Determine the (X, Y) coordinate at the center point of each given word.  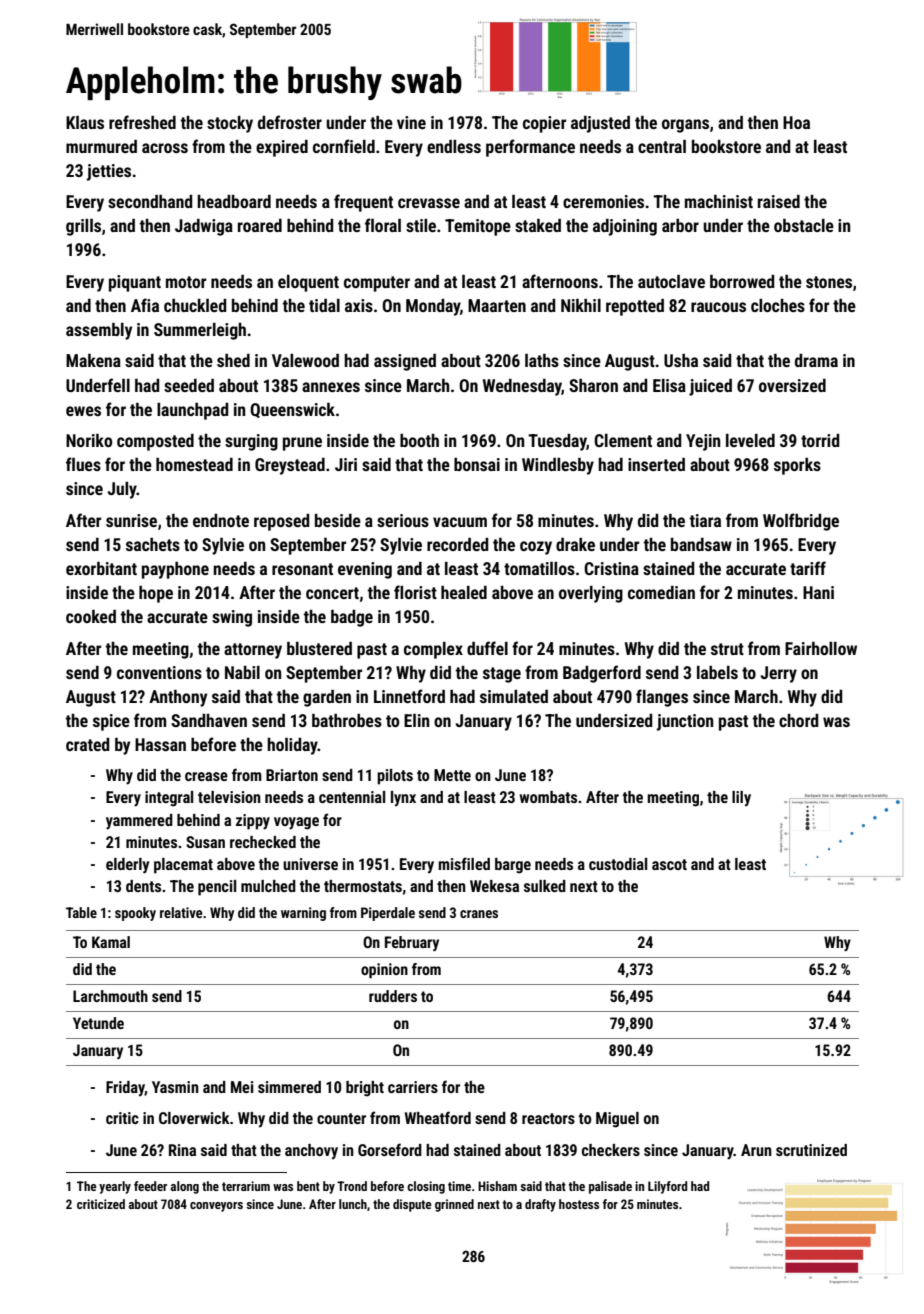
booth (419, 440)
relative (181, 912)
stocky (230, 124)
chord (798, 720)
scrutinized (811, 1150)
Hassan (160, 744)
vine (411, 122)
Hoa (796, 122)
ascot (669, 864)
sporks (797, 466)
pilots (395, 777)
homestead (194, 464)
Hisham (497, 1186)
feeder (150, 1186)
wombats (548, 797)
